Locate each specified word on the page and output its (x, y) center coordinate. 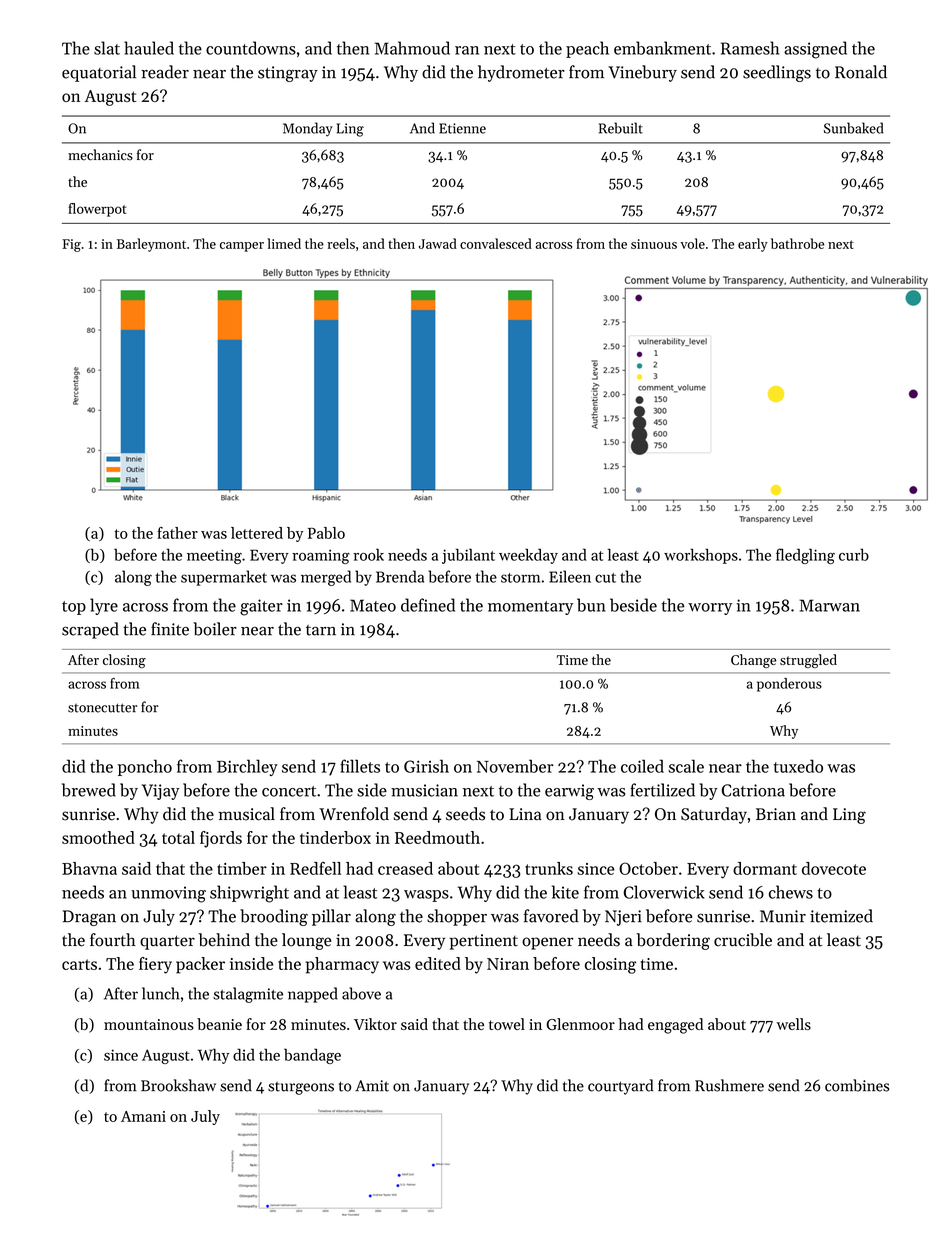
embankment (662, 48)
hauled (149, 48)
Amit (372, 1086)
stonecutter (102, 708)
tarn (321, 630)
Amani (143, 1116)
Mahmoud (412, 48)
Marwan (829, 605)
